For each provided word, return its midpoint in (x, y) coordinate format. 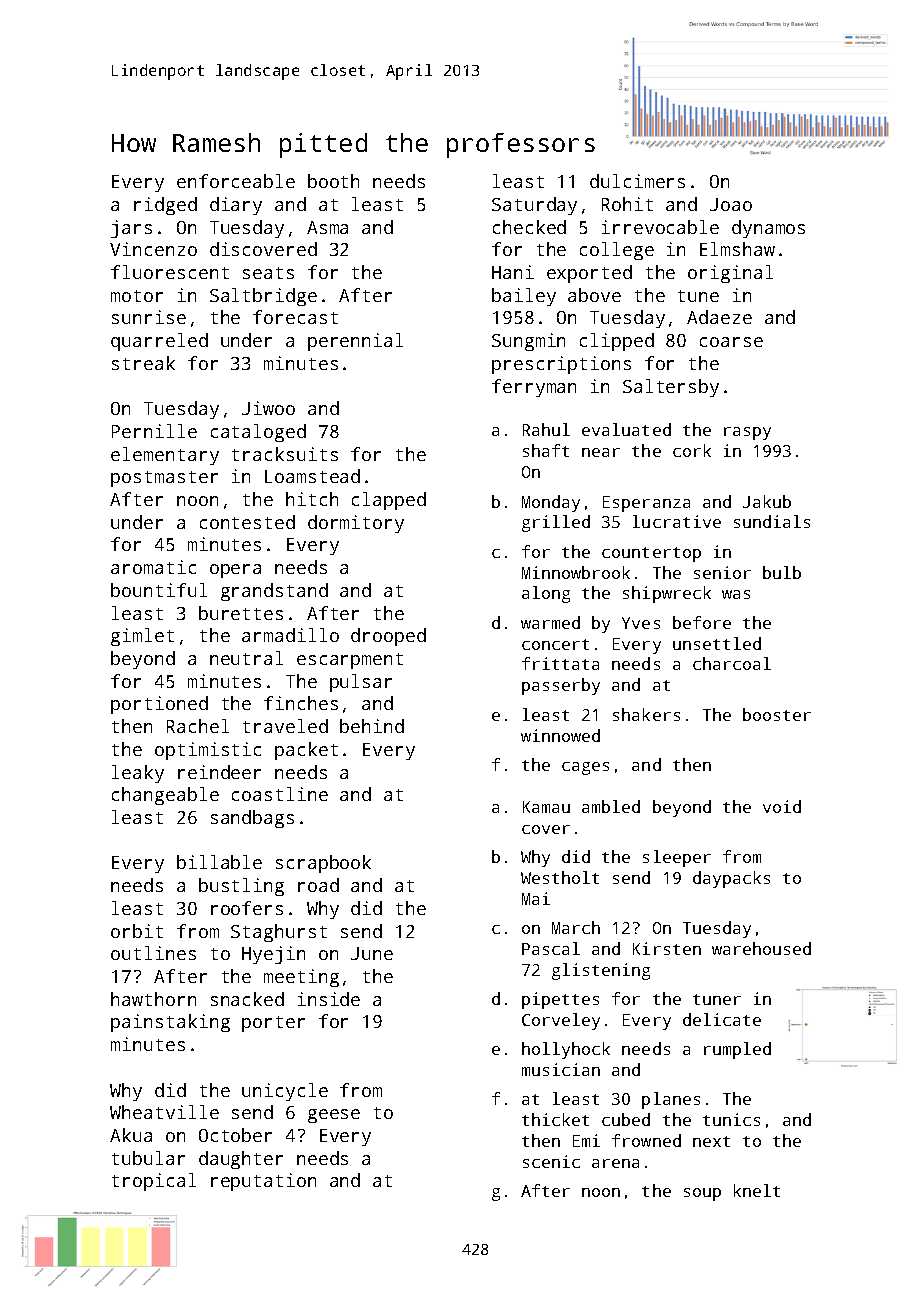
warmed (550, 622)
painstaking (170, 1023)
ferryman (534, 388)
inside (329, 999)
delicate (722, 1019)
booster (777, 714)
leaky (138, 774)
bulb (782, 572)
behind (372, 726)
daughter (241, 1160)
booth (333, 181)
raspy (747, 433)
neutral (246, 658)
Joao (731, 204)
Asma (327, 227)
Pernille (154, 431)
